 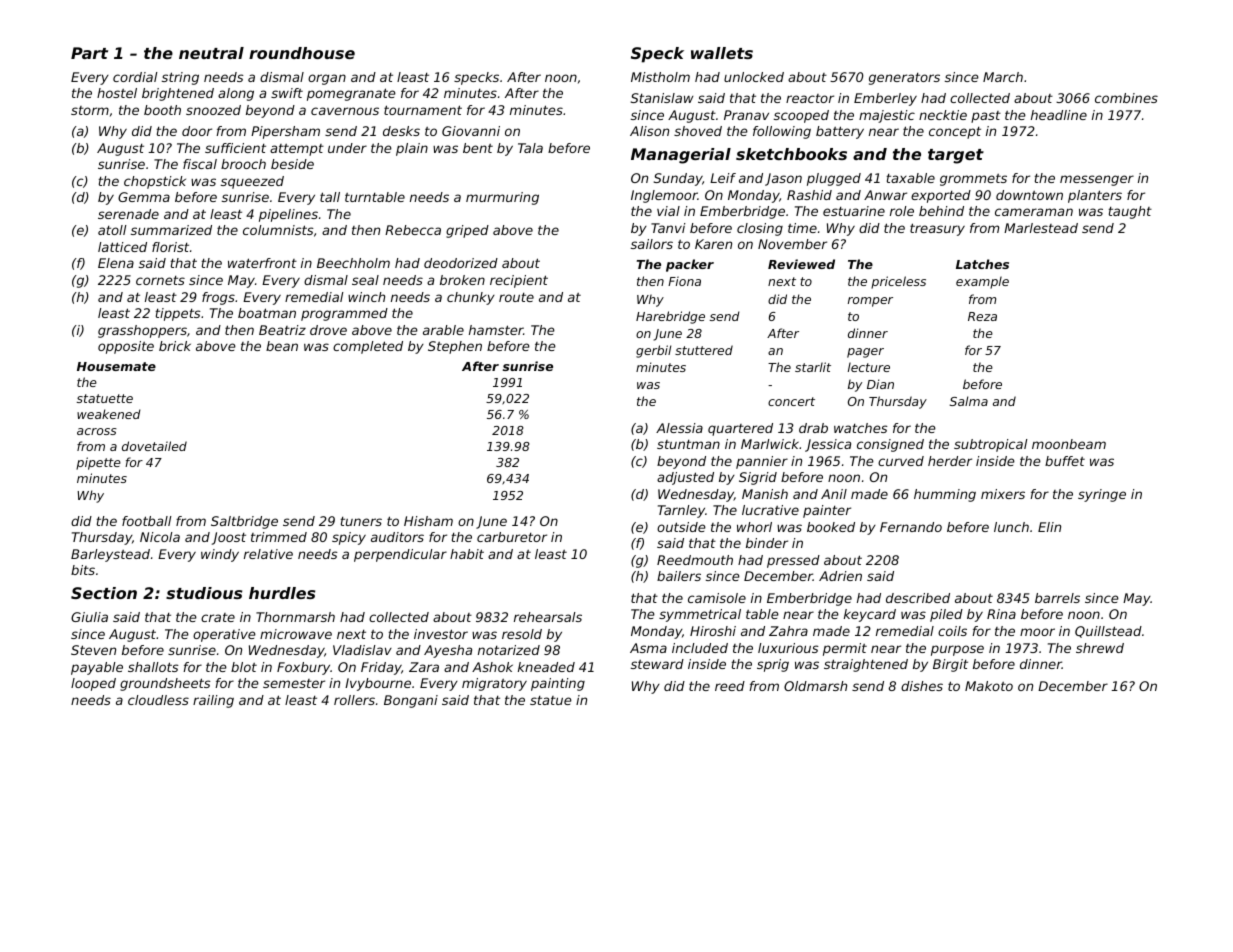 I want to click on neutral, so click(x=211, y=53).
